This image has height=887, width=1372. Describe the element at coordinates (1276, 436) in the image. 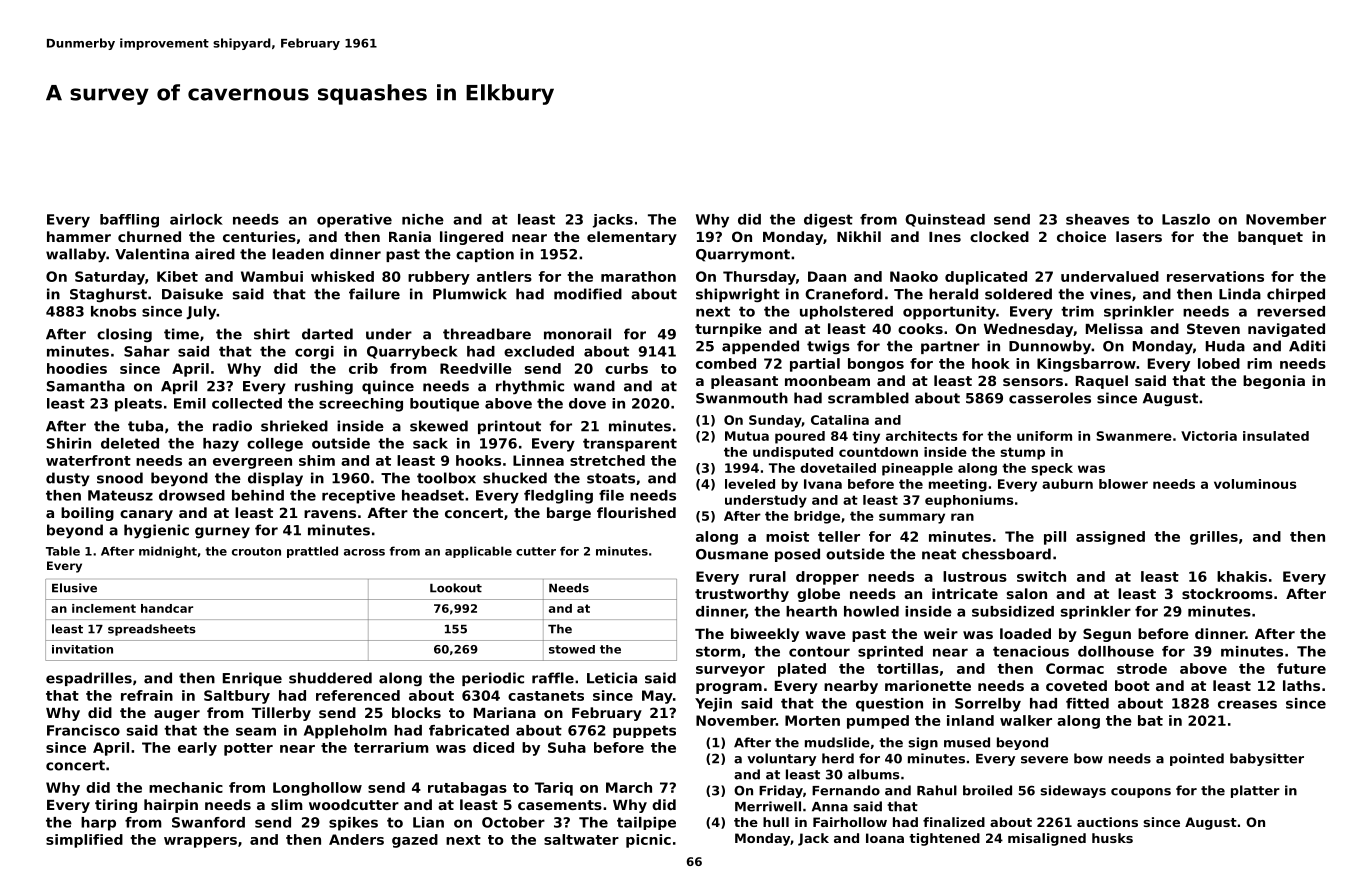

I see `insulated` at that location.
